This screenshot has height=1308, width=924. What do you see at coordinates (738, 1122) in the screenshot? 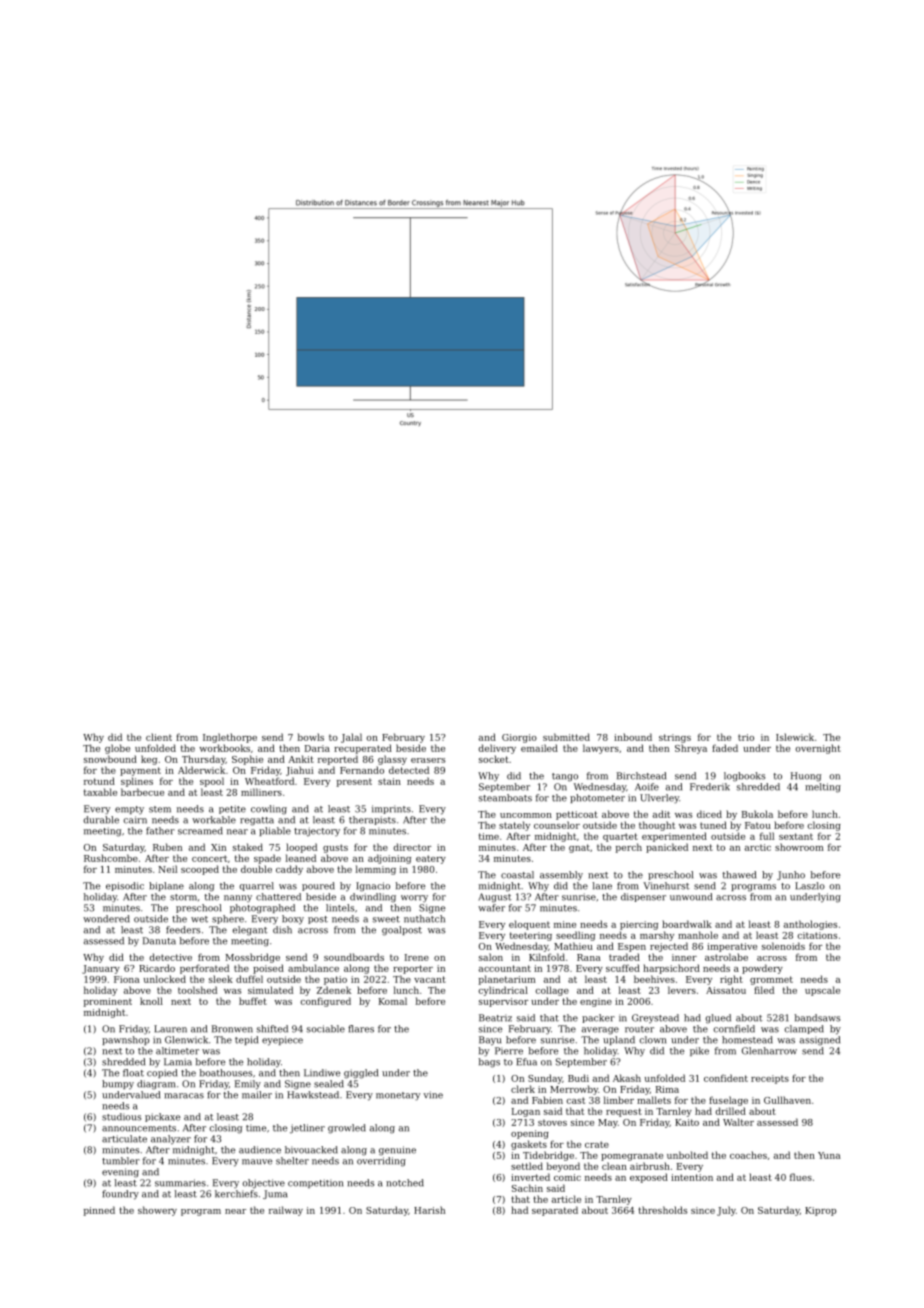
I see `Walter` at bounding box center [738, 1122].
